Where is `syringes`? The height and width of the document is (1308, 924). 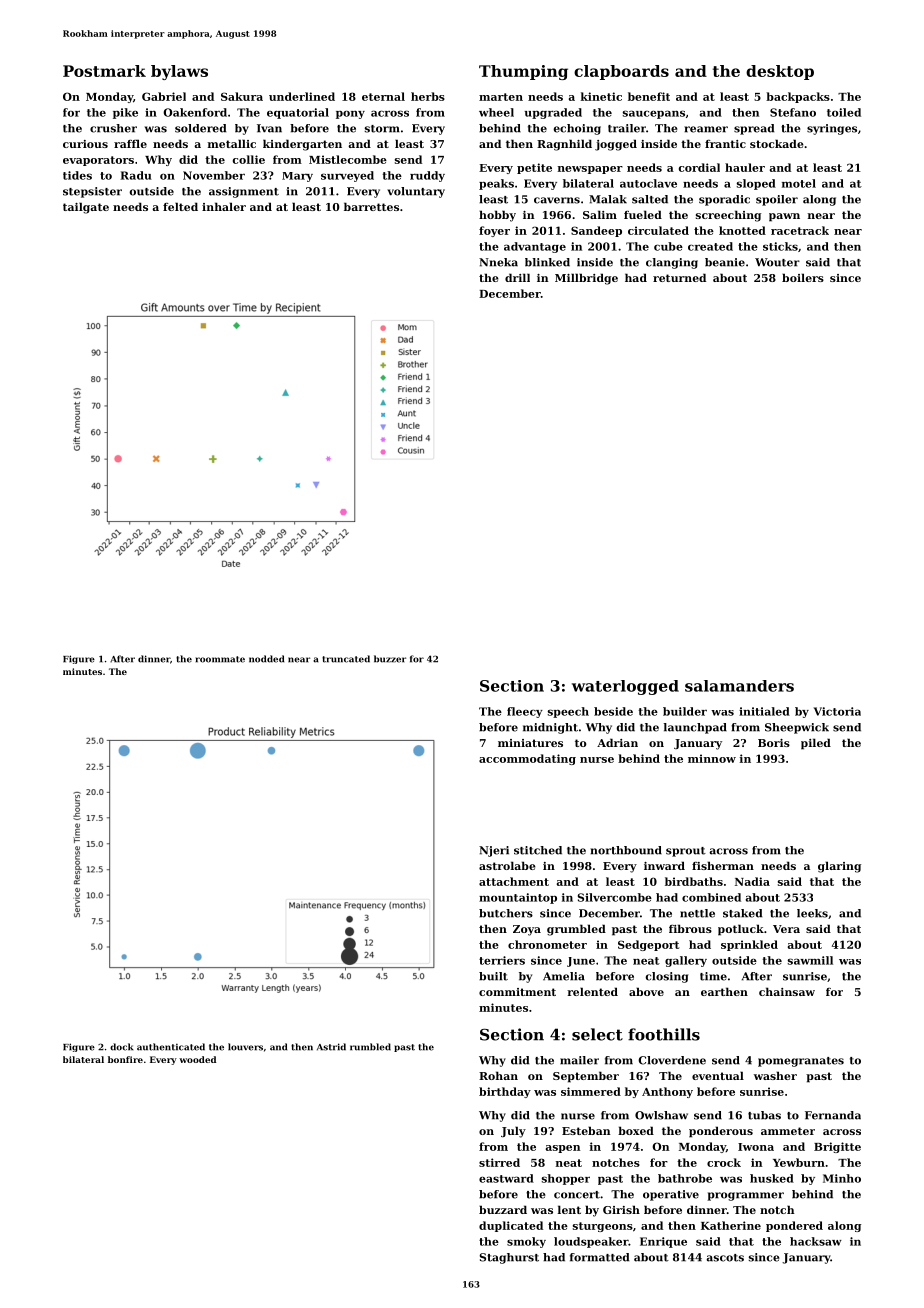
syringes is located at coordinates (832, 129).
